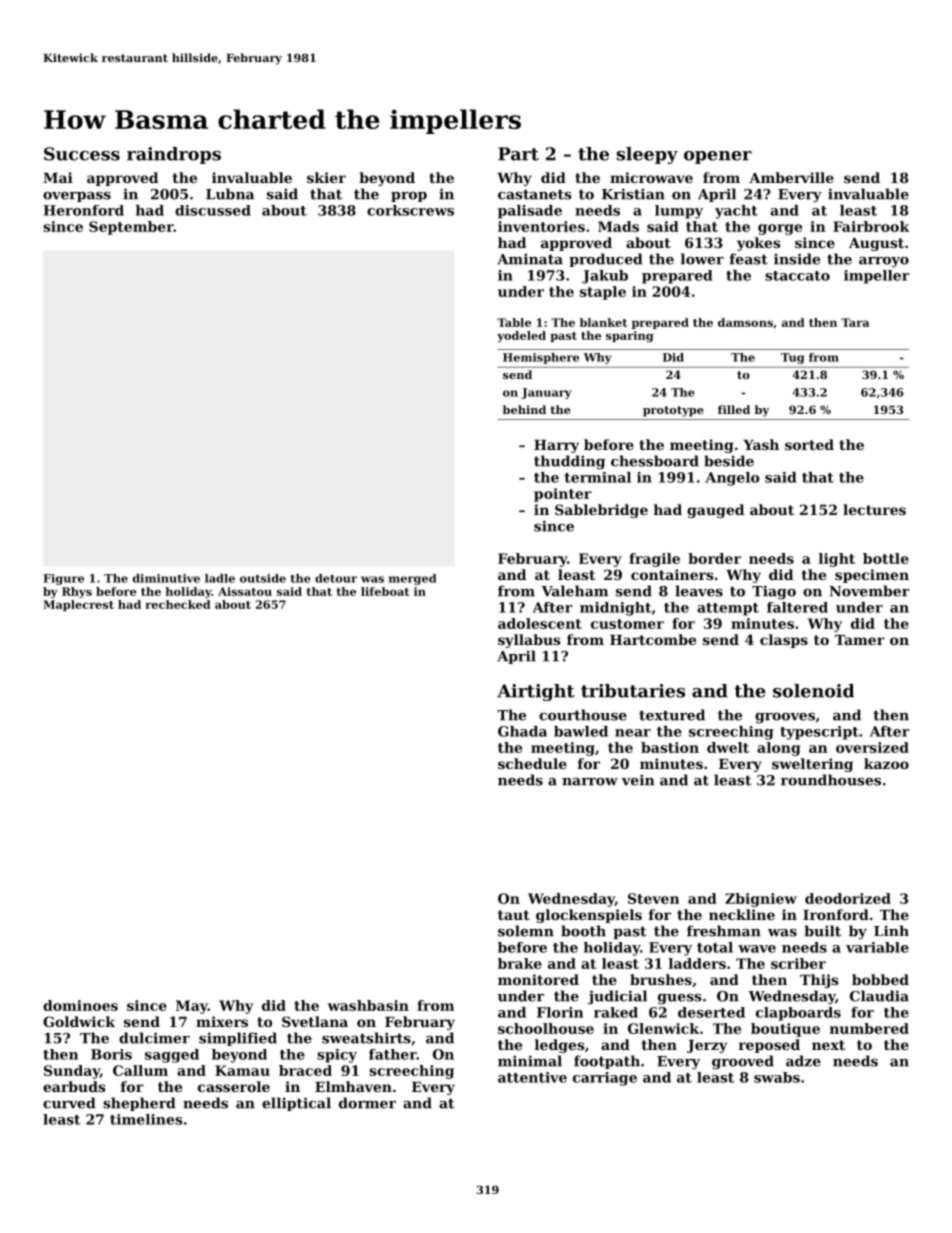 Image resolution: width=952 pixels, height=1233 pixels. I want to click on swabs, so click(777, 1077).
